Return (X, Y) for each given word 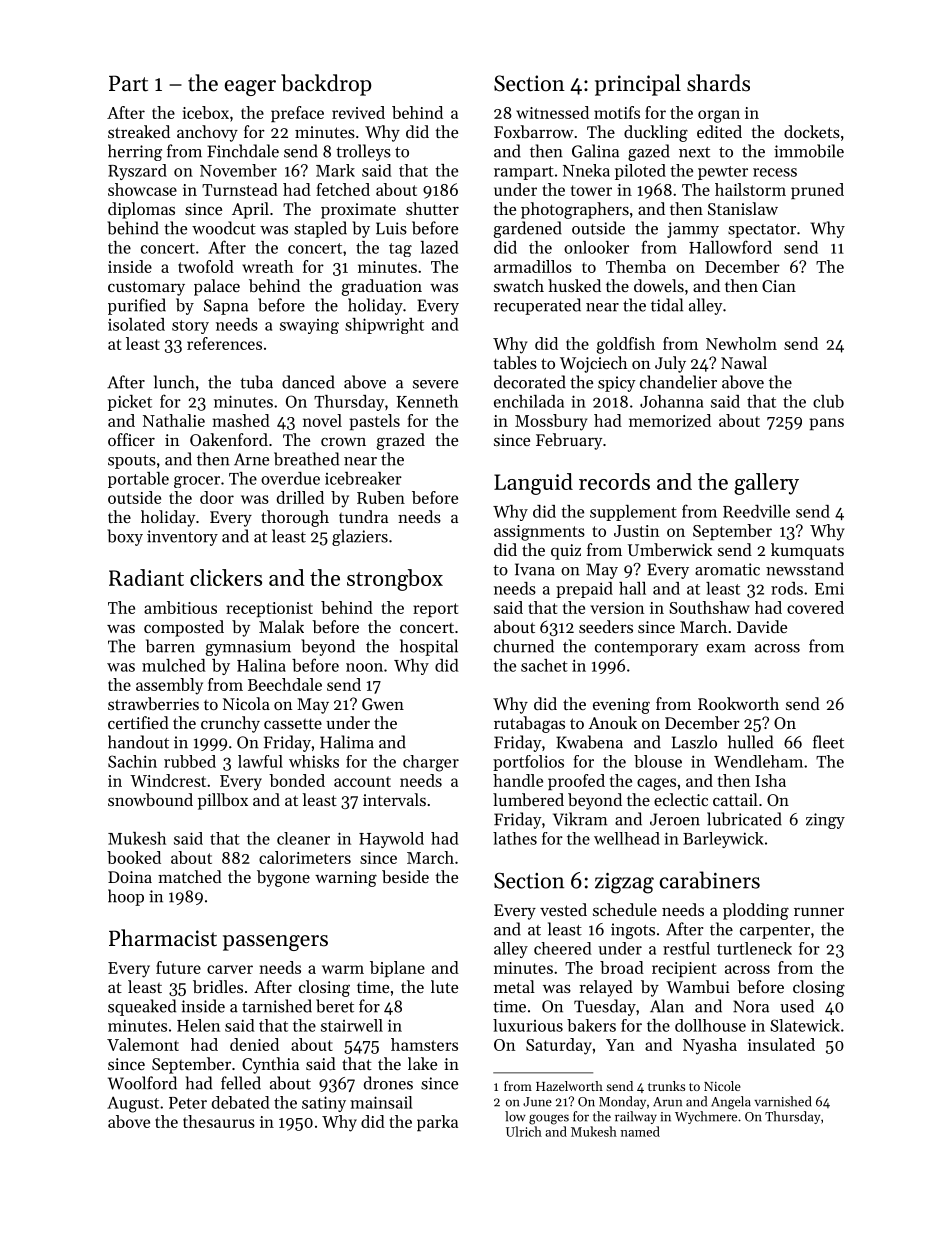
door (217, 497)
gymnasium (248, 648)
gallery (766, 484)
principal (638, 85)
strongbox (395, 580)
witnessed (552, 112)
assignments (539, 533)
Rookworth (738, 703)
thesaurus (219, 1121)
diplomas (141, 210)
